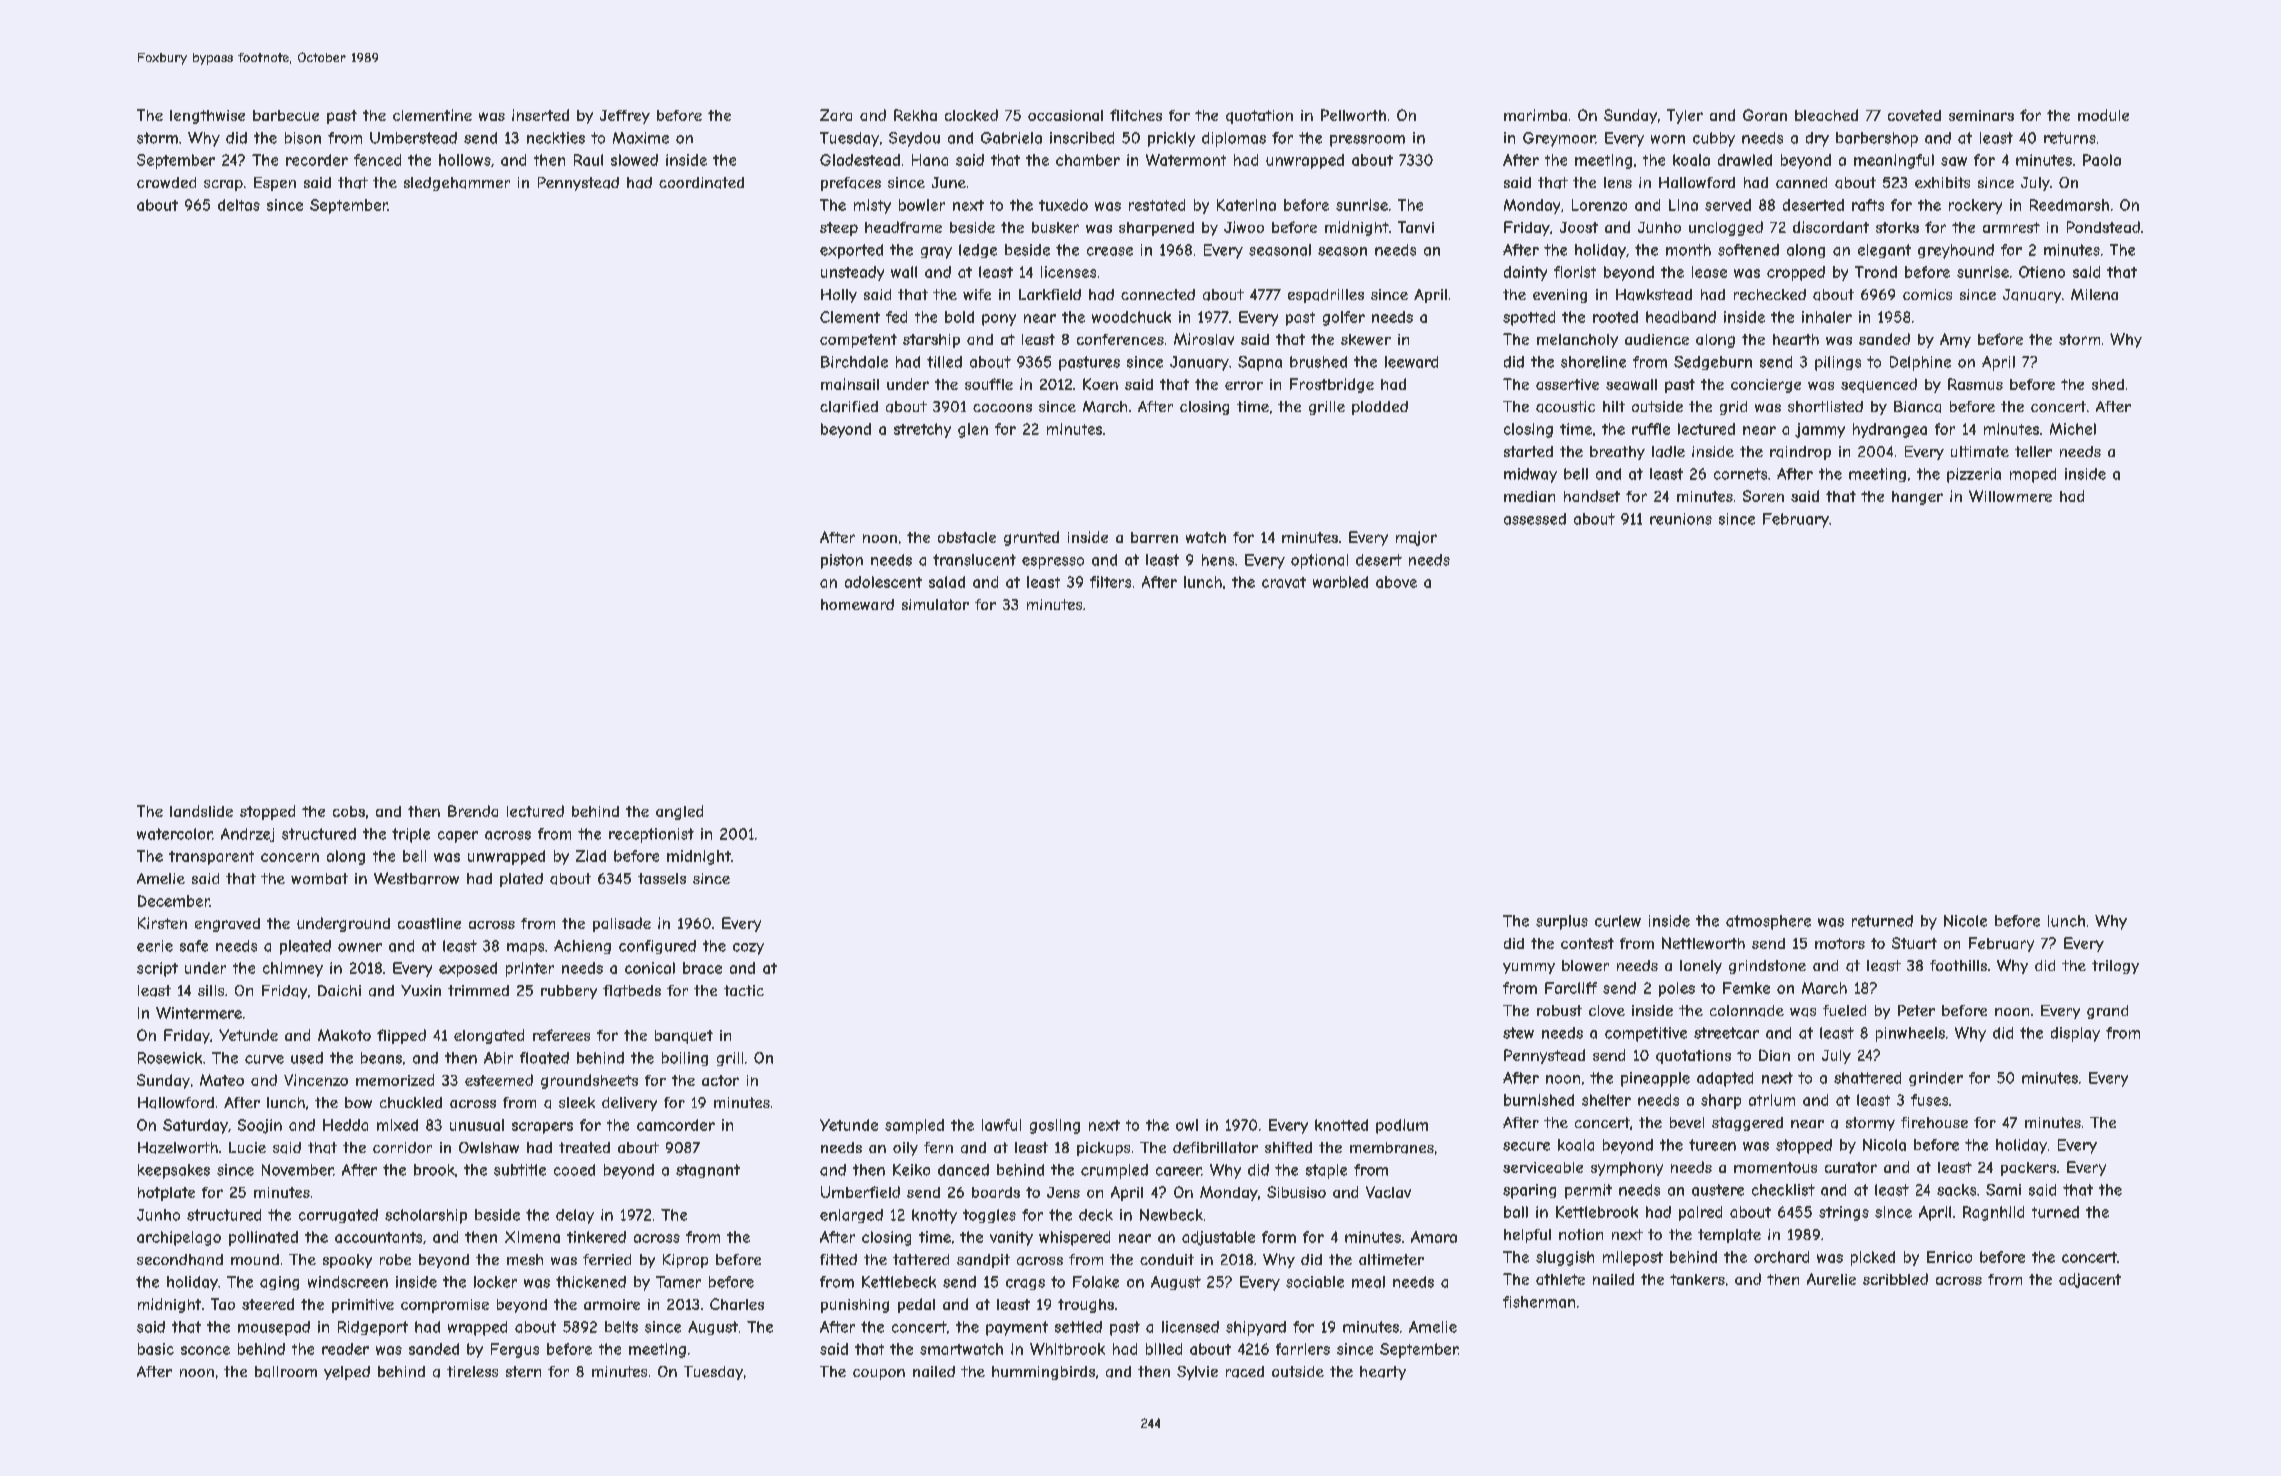 This screenshot has width=2281, height=1476. I want to click on cobs, so click(349, 811).
